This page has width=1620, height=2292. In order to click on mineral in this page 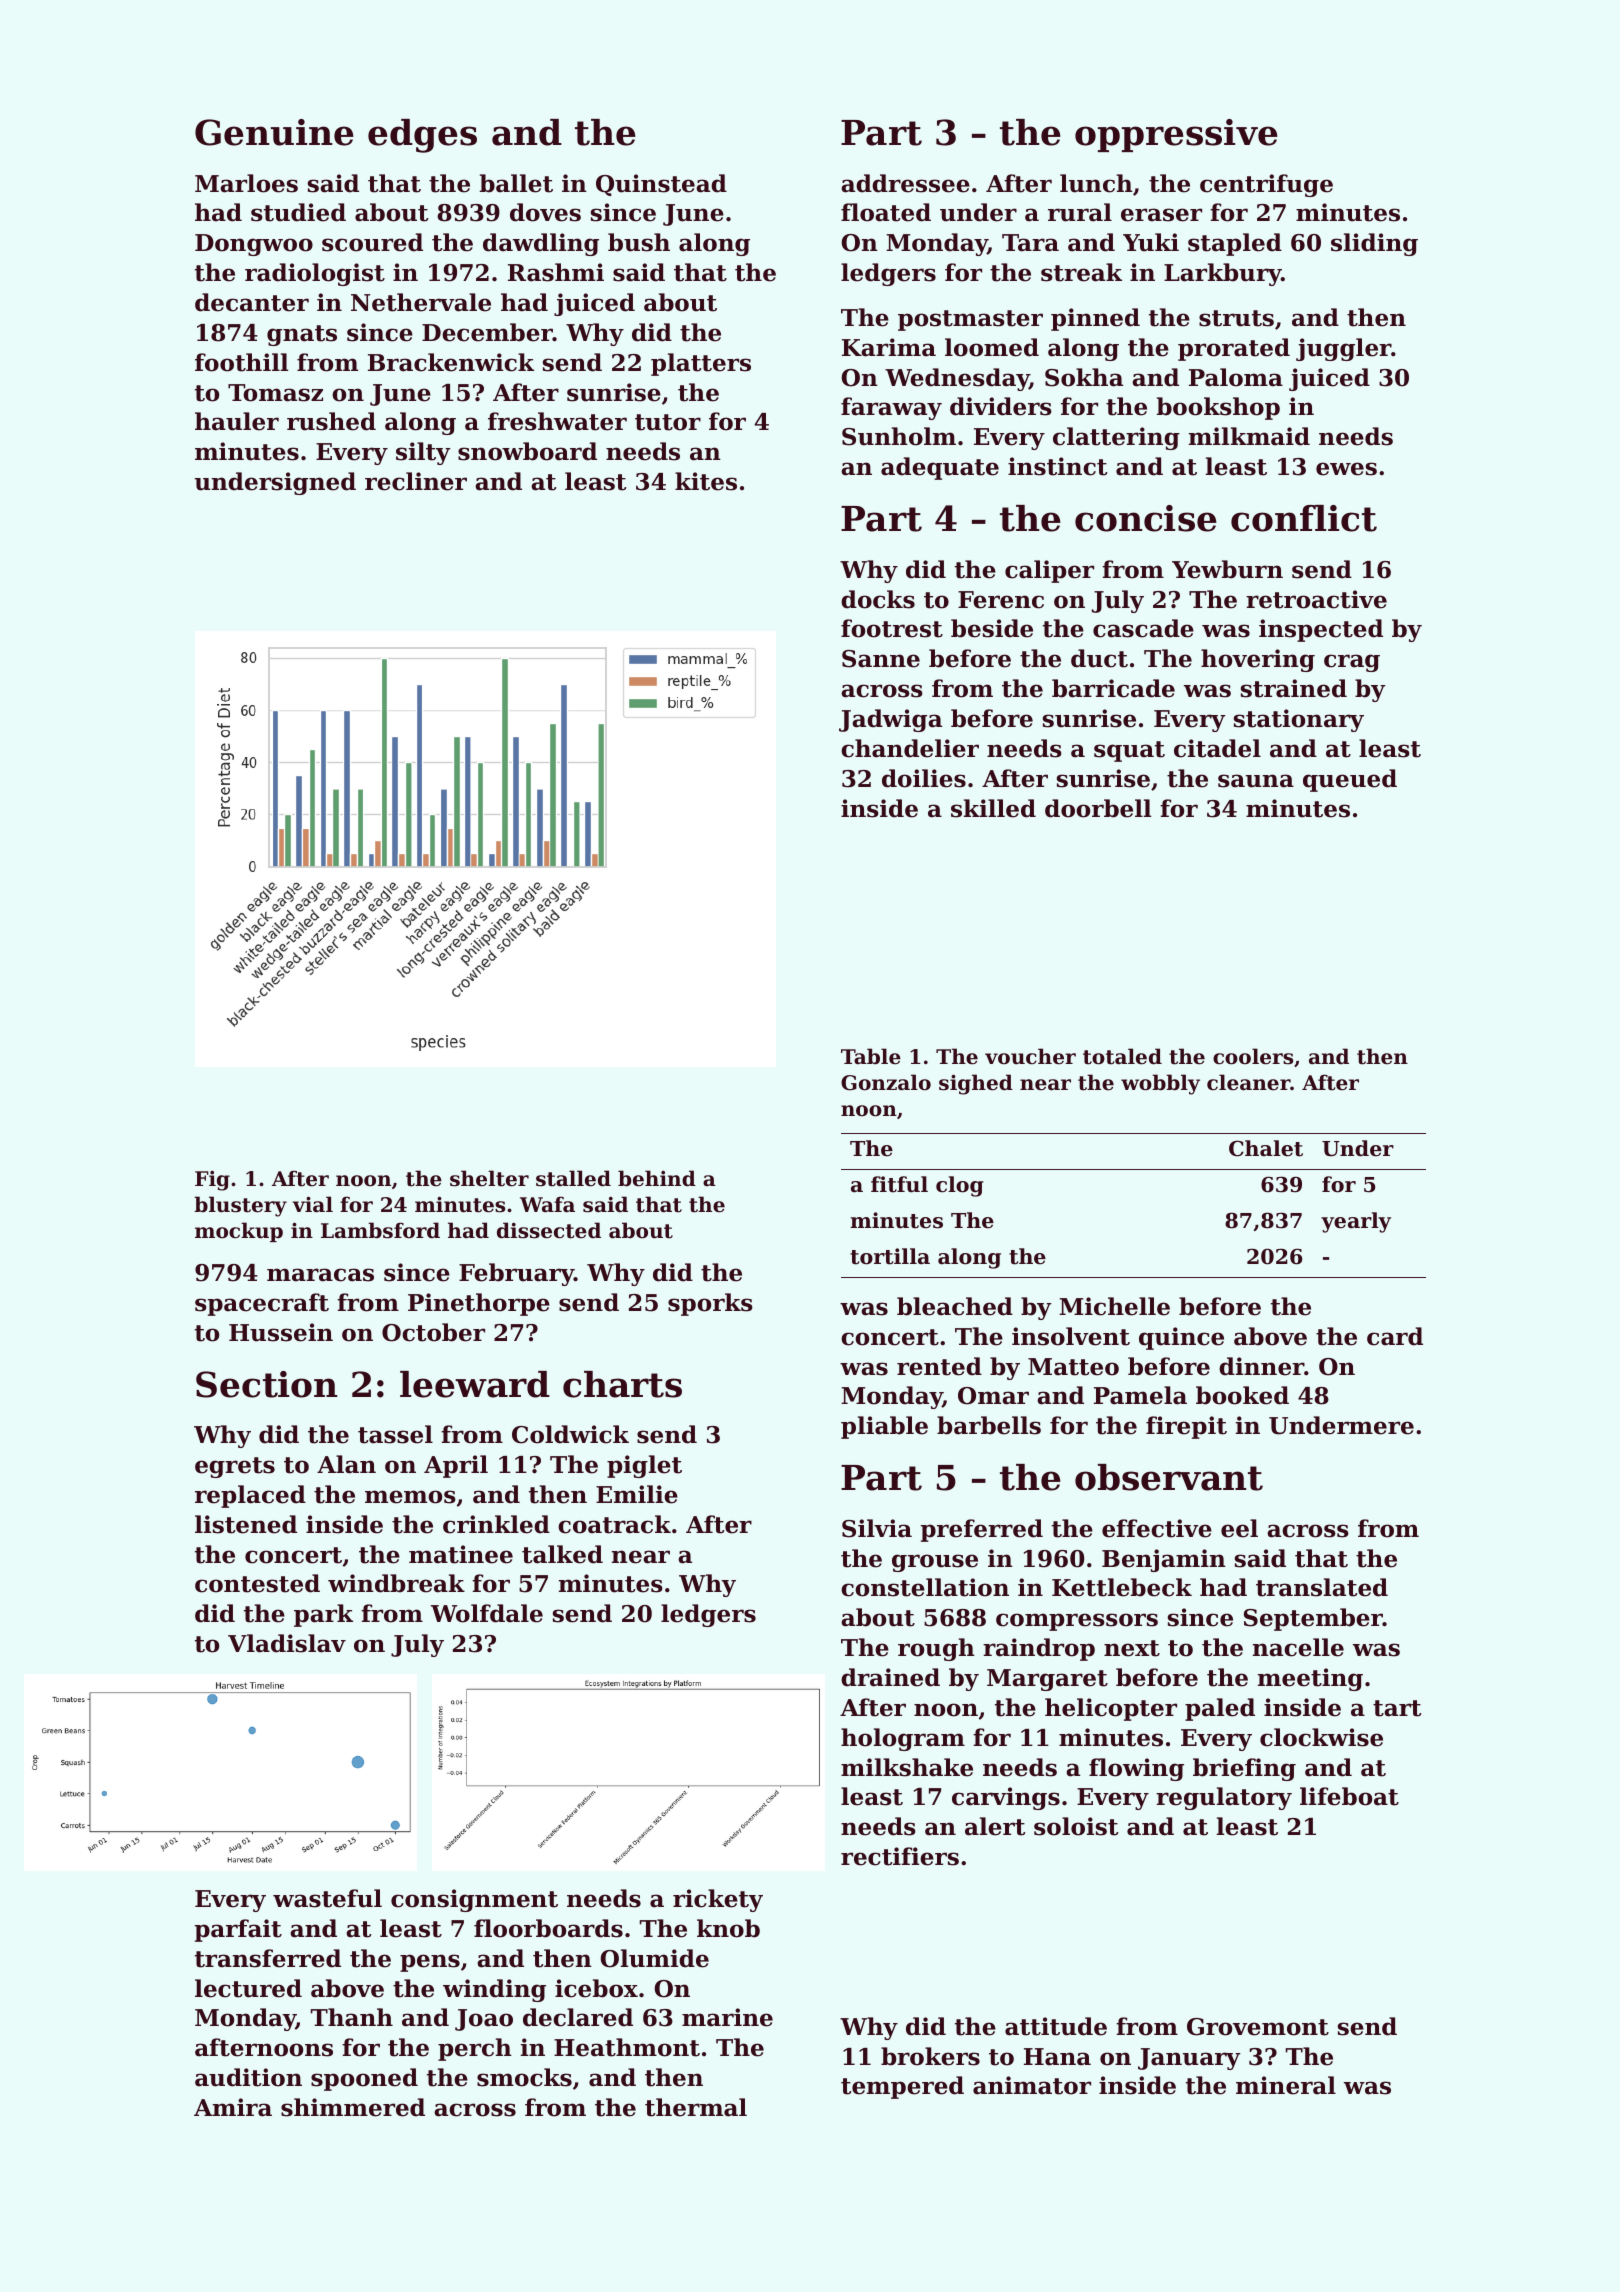, I will do `click(1286, 2085)`.
